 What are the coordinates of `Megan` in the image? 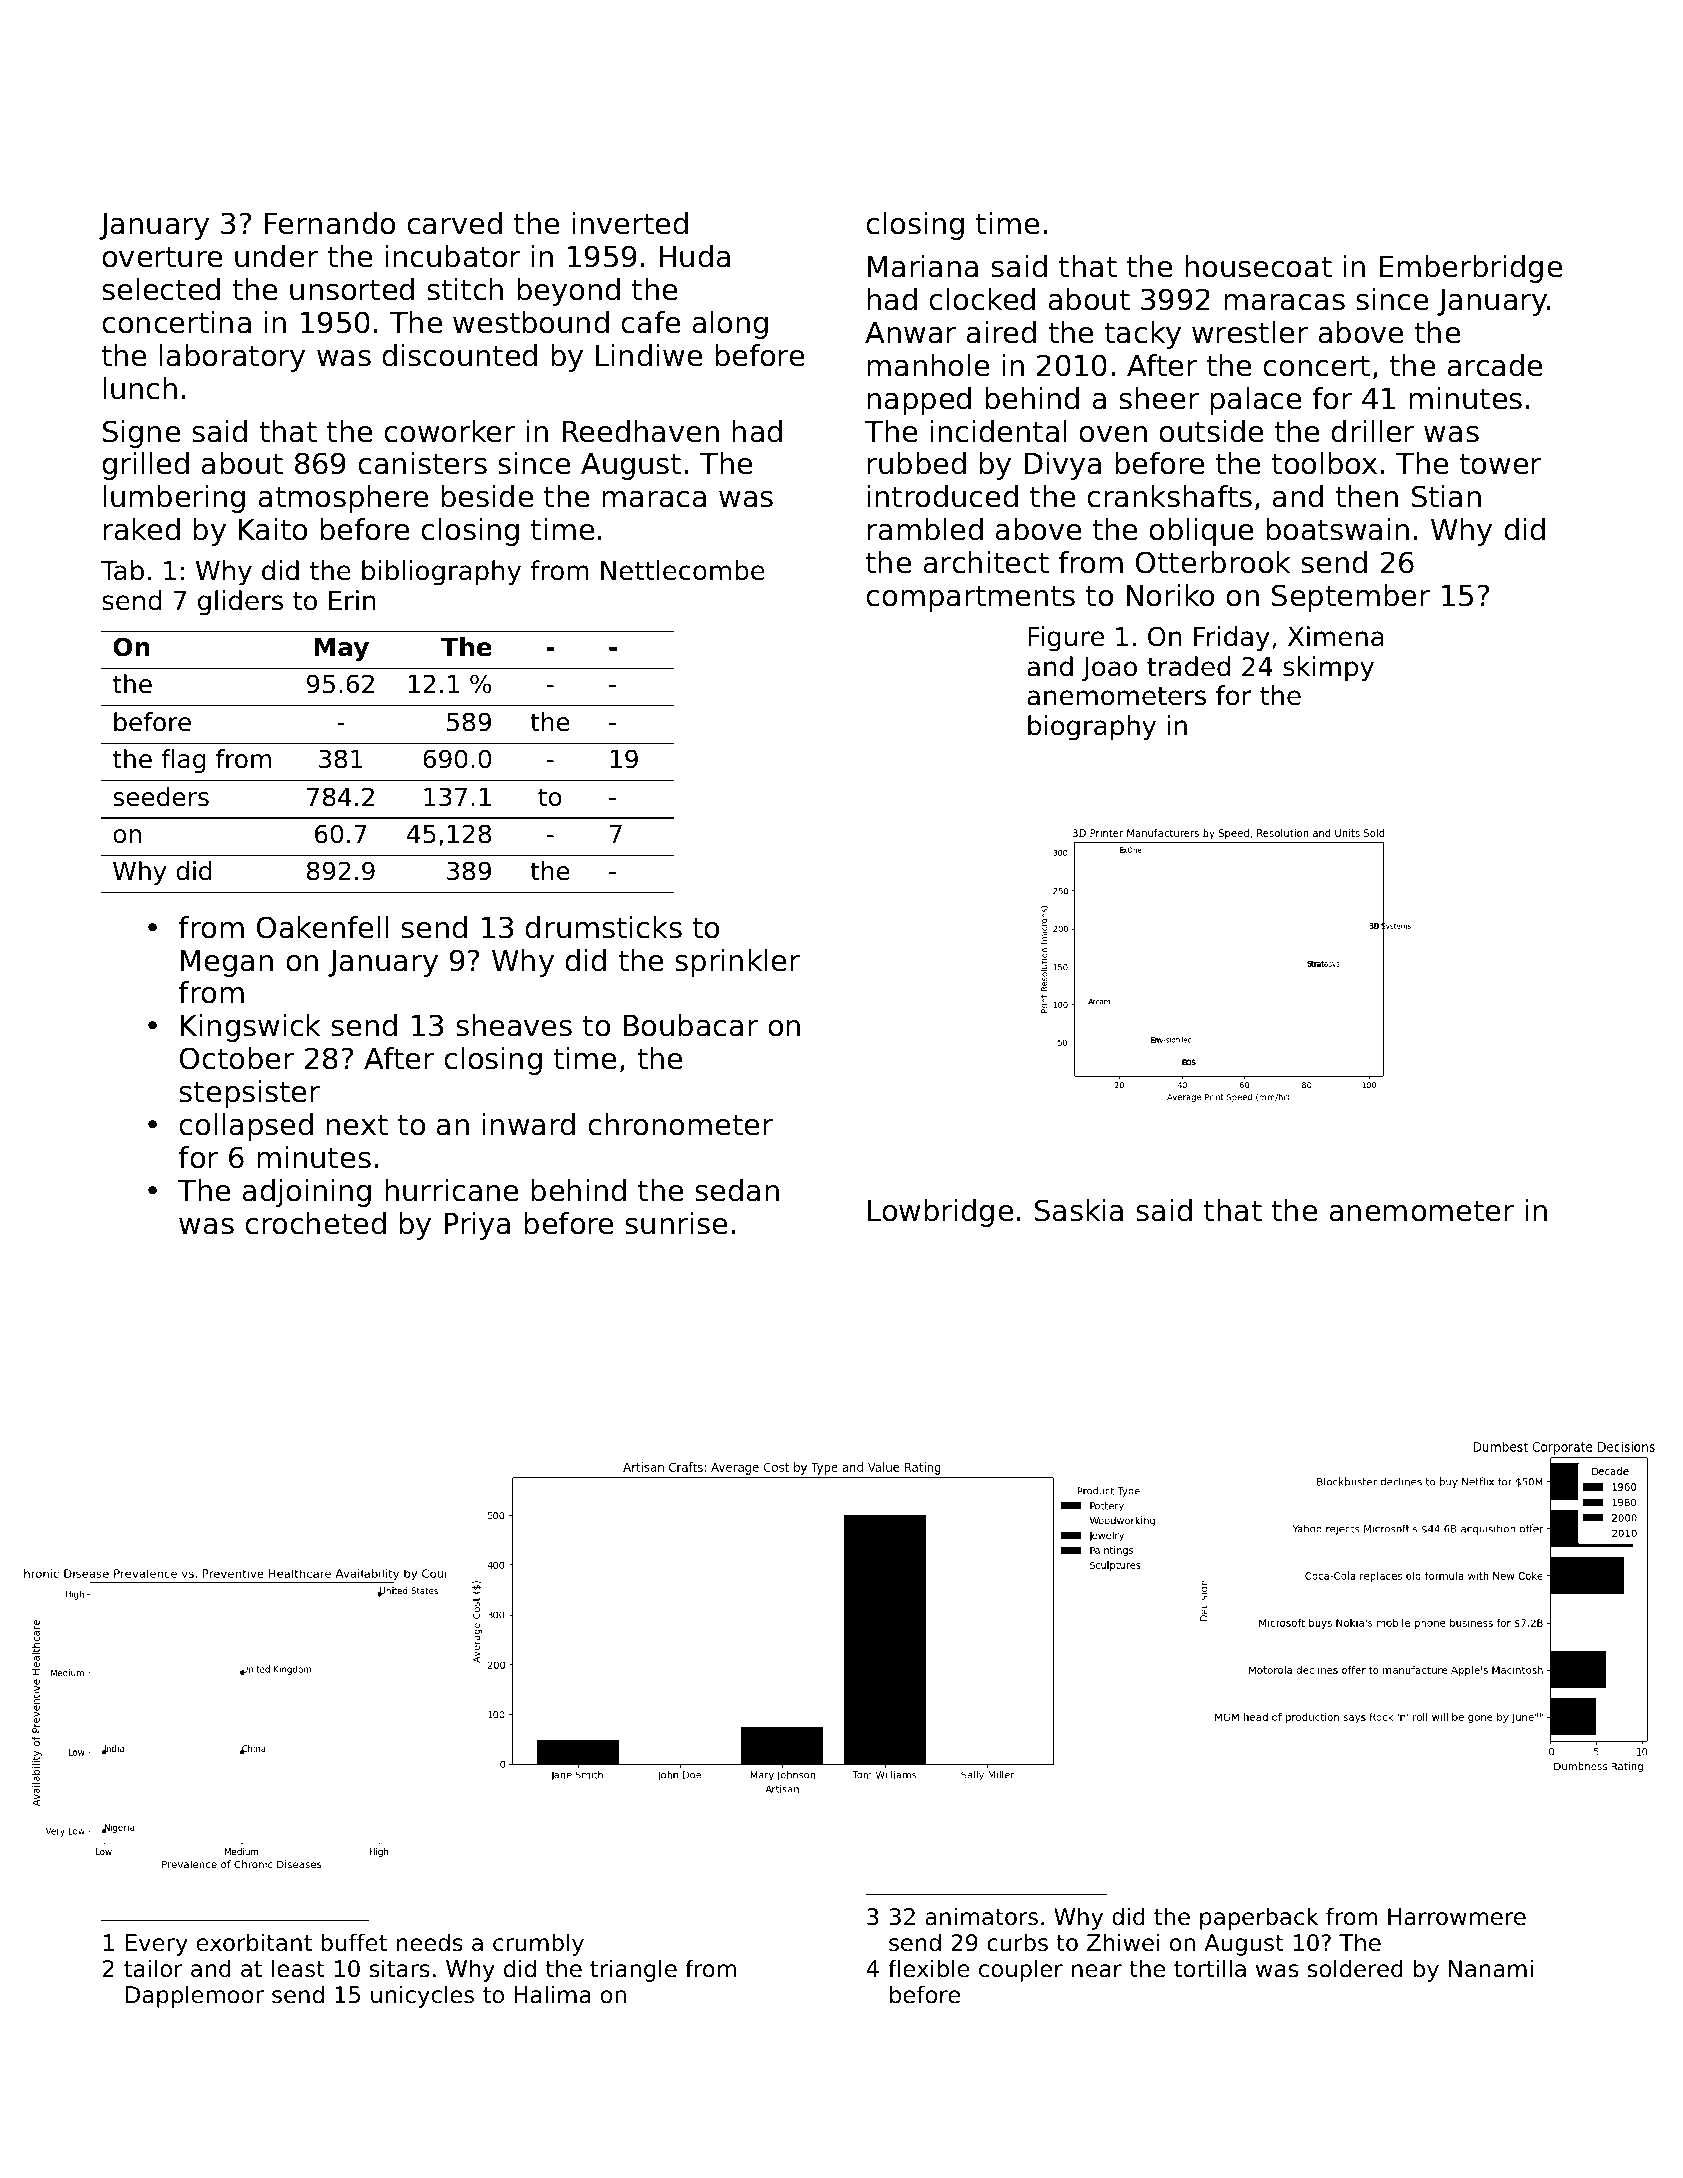 It's located at (227, 963).
